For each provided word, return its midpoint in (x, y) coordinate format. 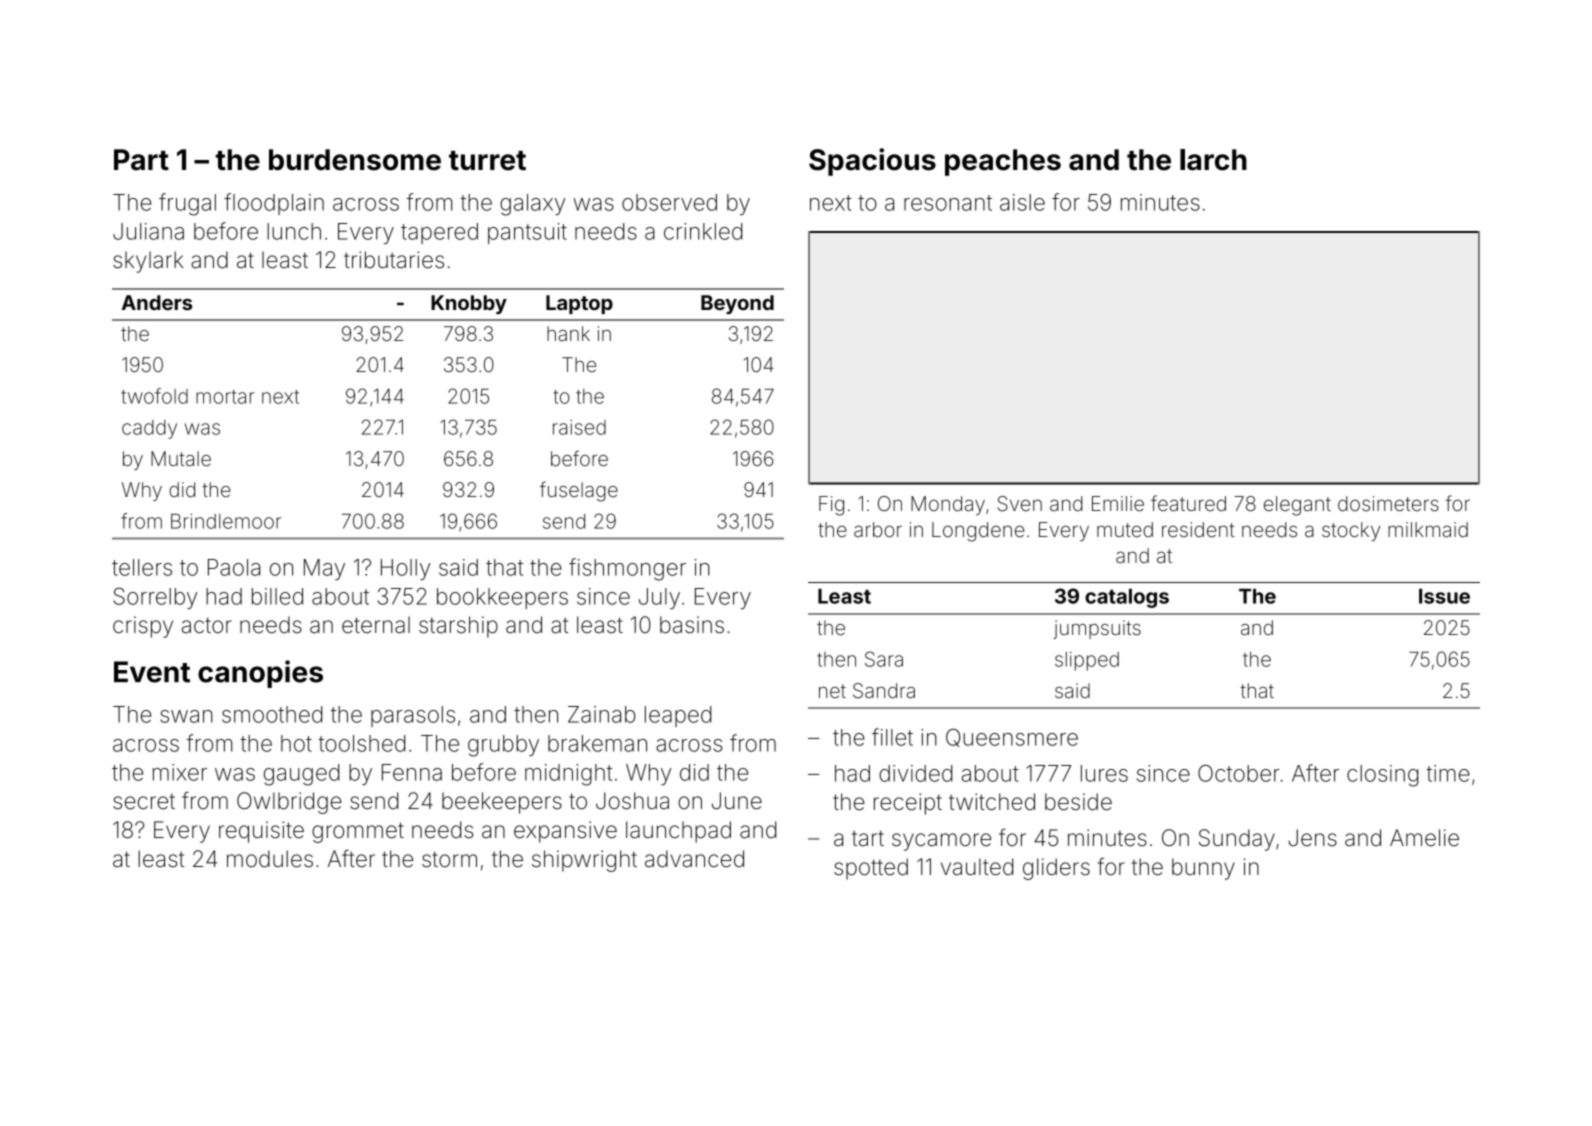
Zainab (601, 714)
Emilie (1118, 503)
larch (1213, 160)
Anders (157, 302)
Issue (1444, 596)
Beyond (737, 304)
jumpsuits (1097, 629)
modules (270, 859)
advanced (694, 859)
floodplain (274, 204)
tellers (142, 567)
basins (692, 625)
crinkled (703, 231)
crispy (143, 627)
